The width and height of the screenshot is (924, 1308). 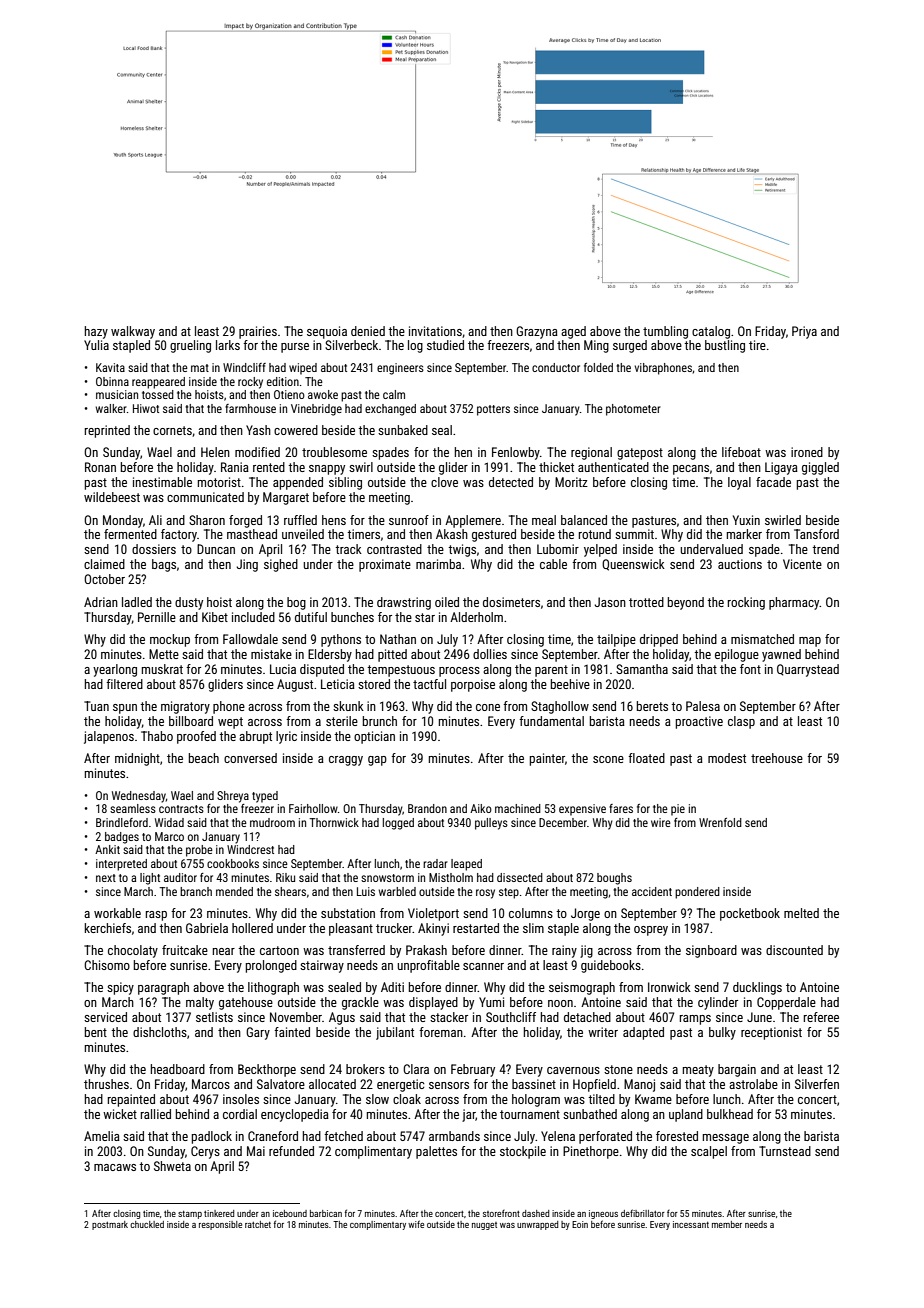 What do you see at coordinates (553, 564) in the screenshot?
I see `cable` at bounding box center [553, 564].
